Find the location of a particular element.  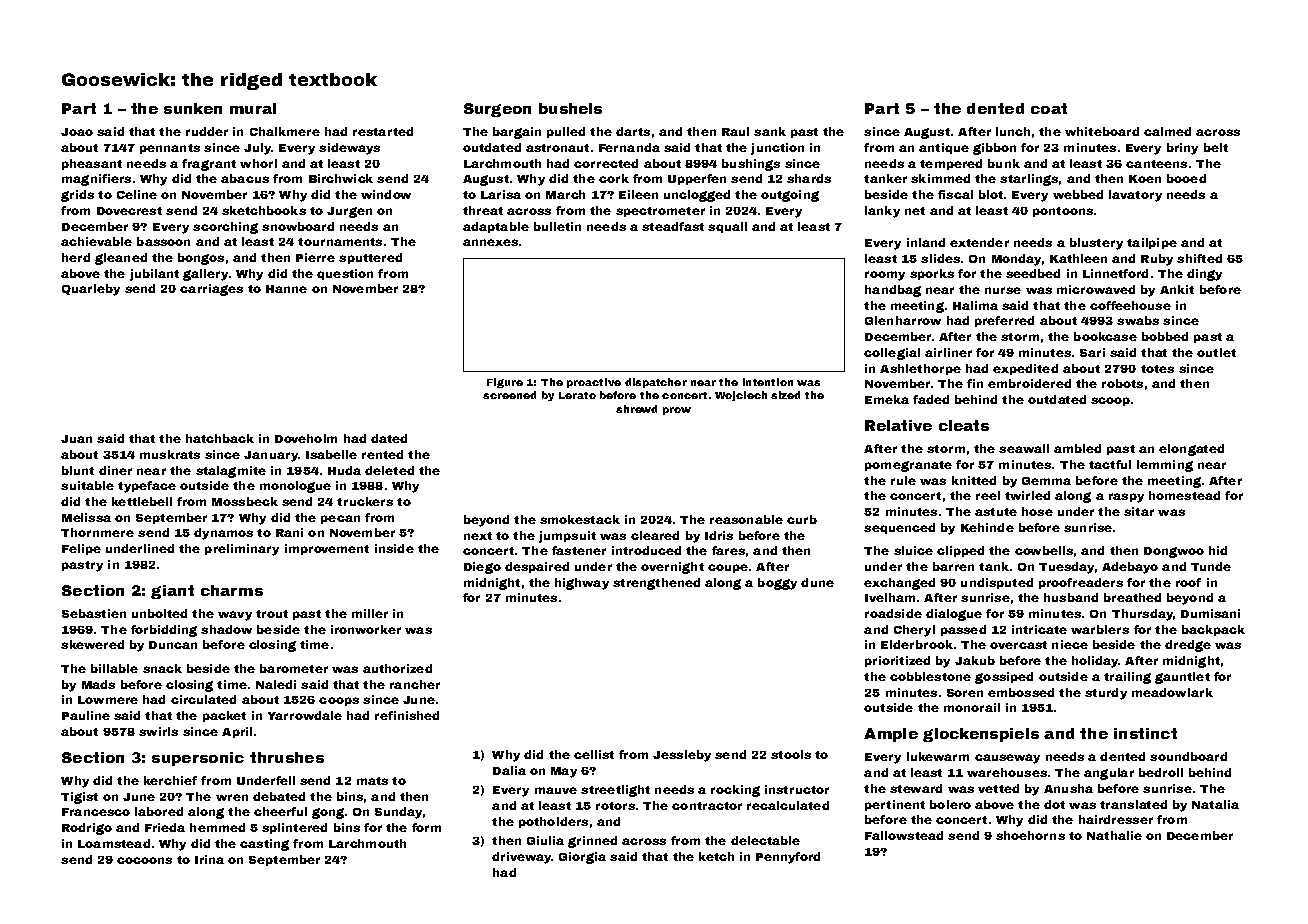

Ivelham is located at coordinates (890, 597).
